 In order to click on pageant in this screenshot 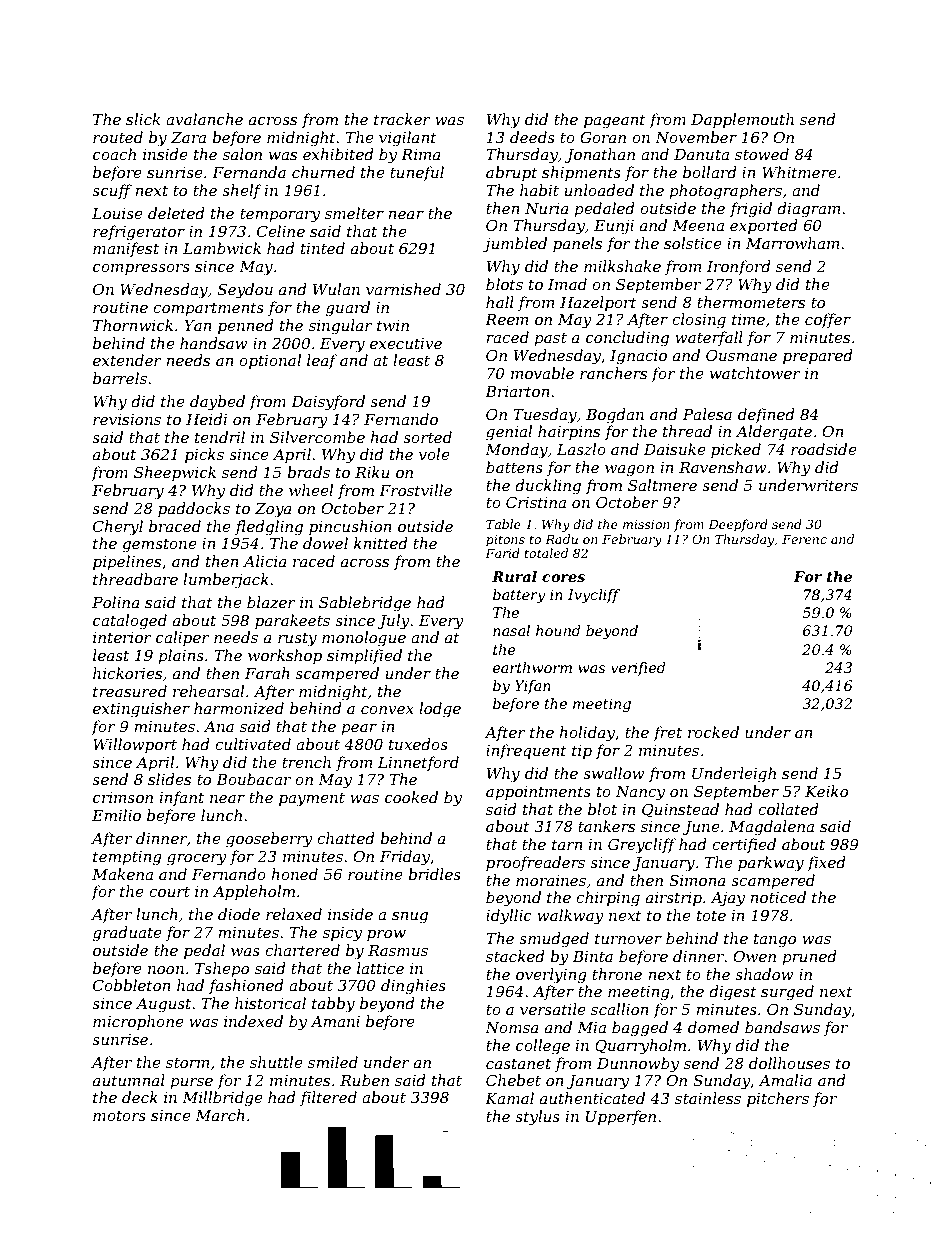, I will do `click(615, 121)`.
